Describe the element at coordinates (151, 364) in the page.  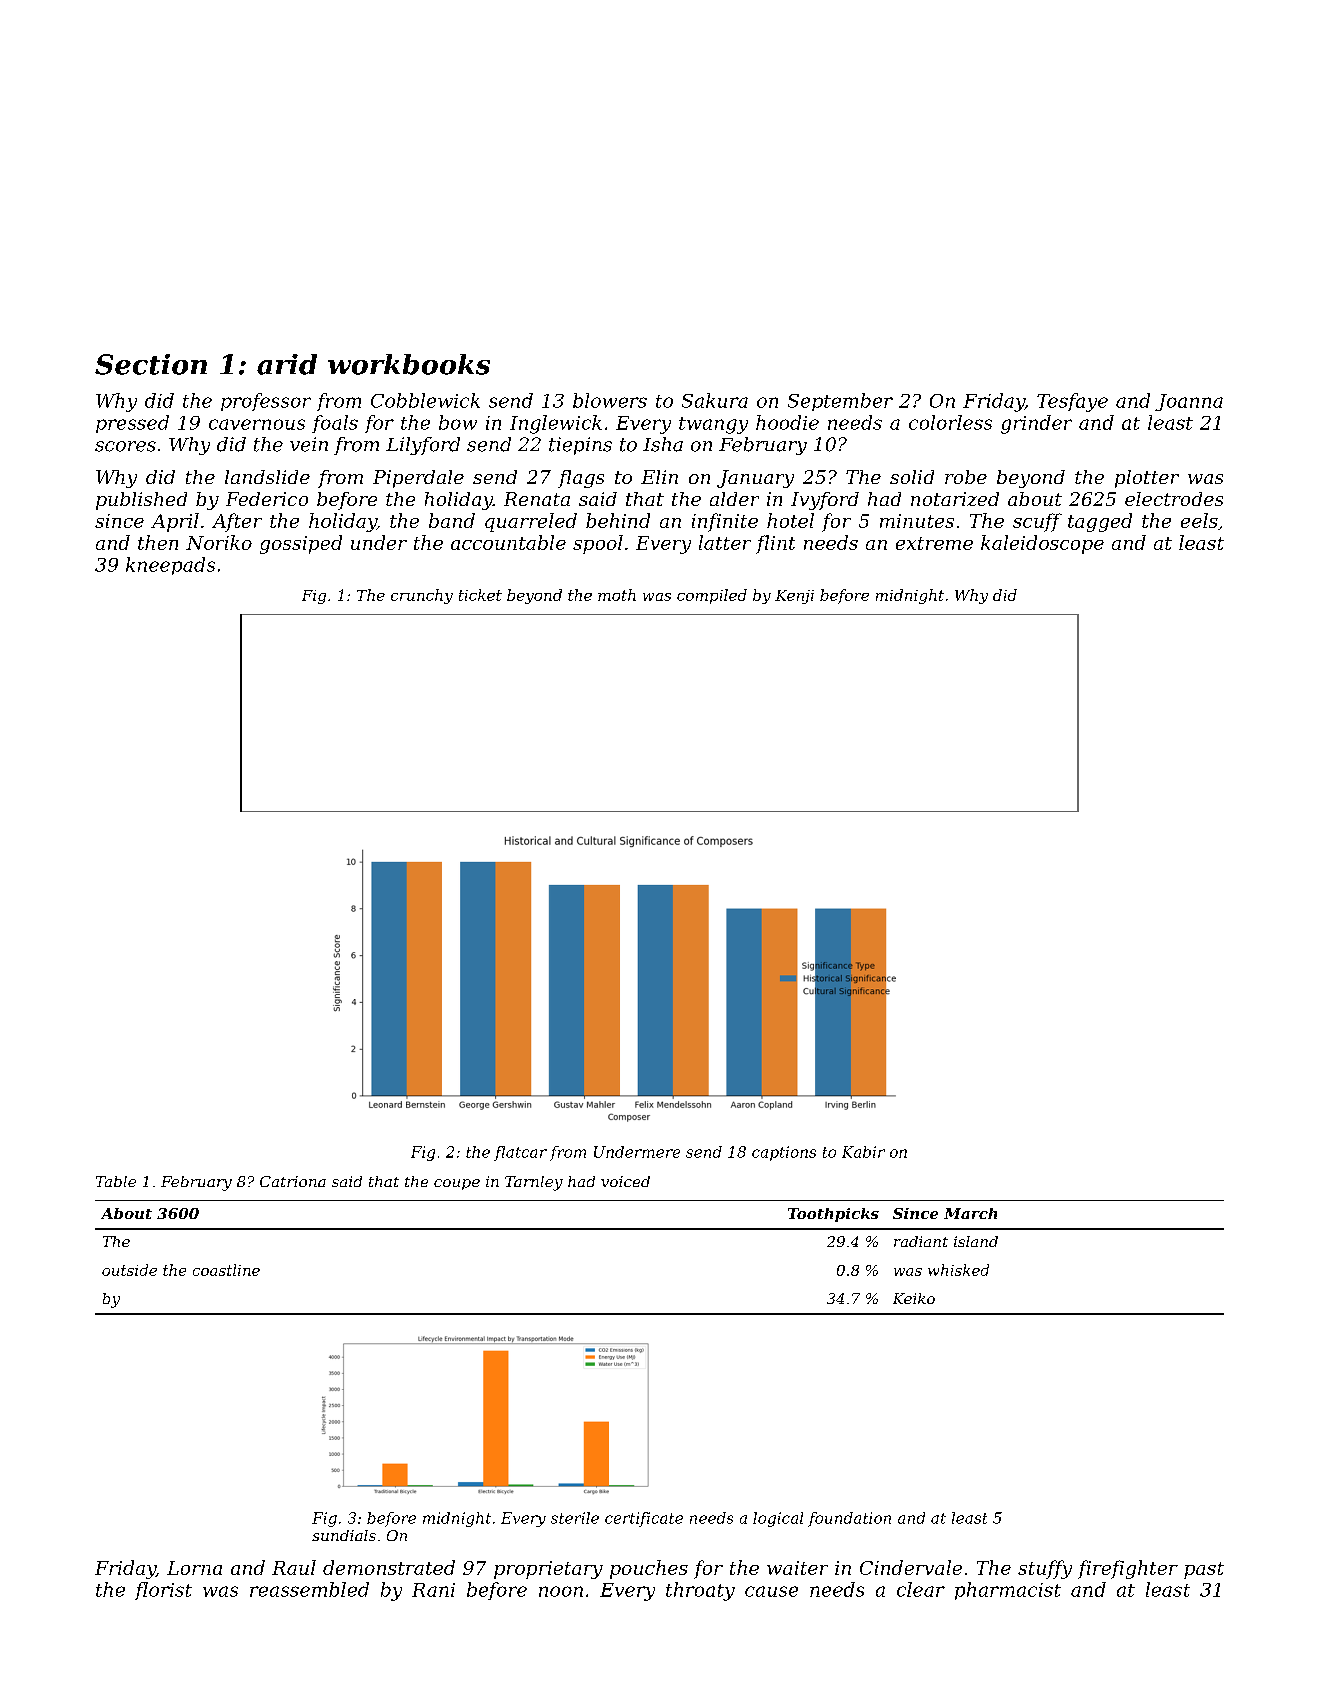
I see `Section` at that location.
